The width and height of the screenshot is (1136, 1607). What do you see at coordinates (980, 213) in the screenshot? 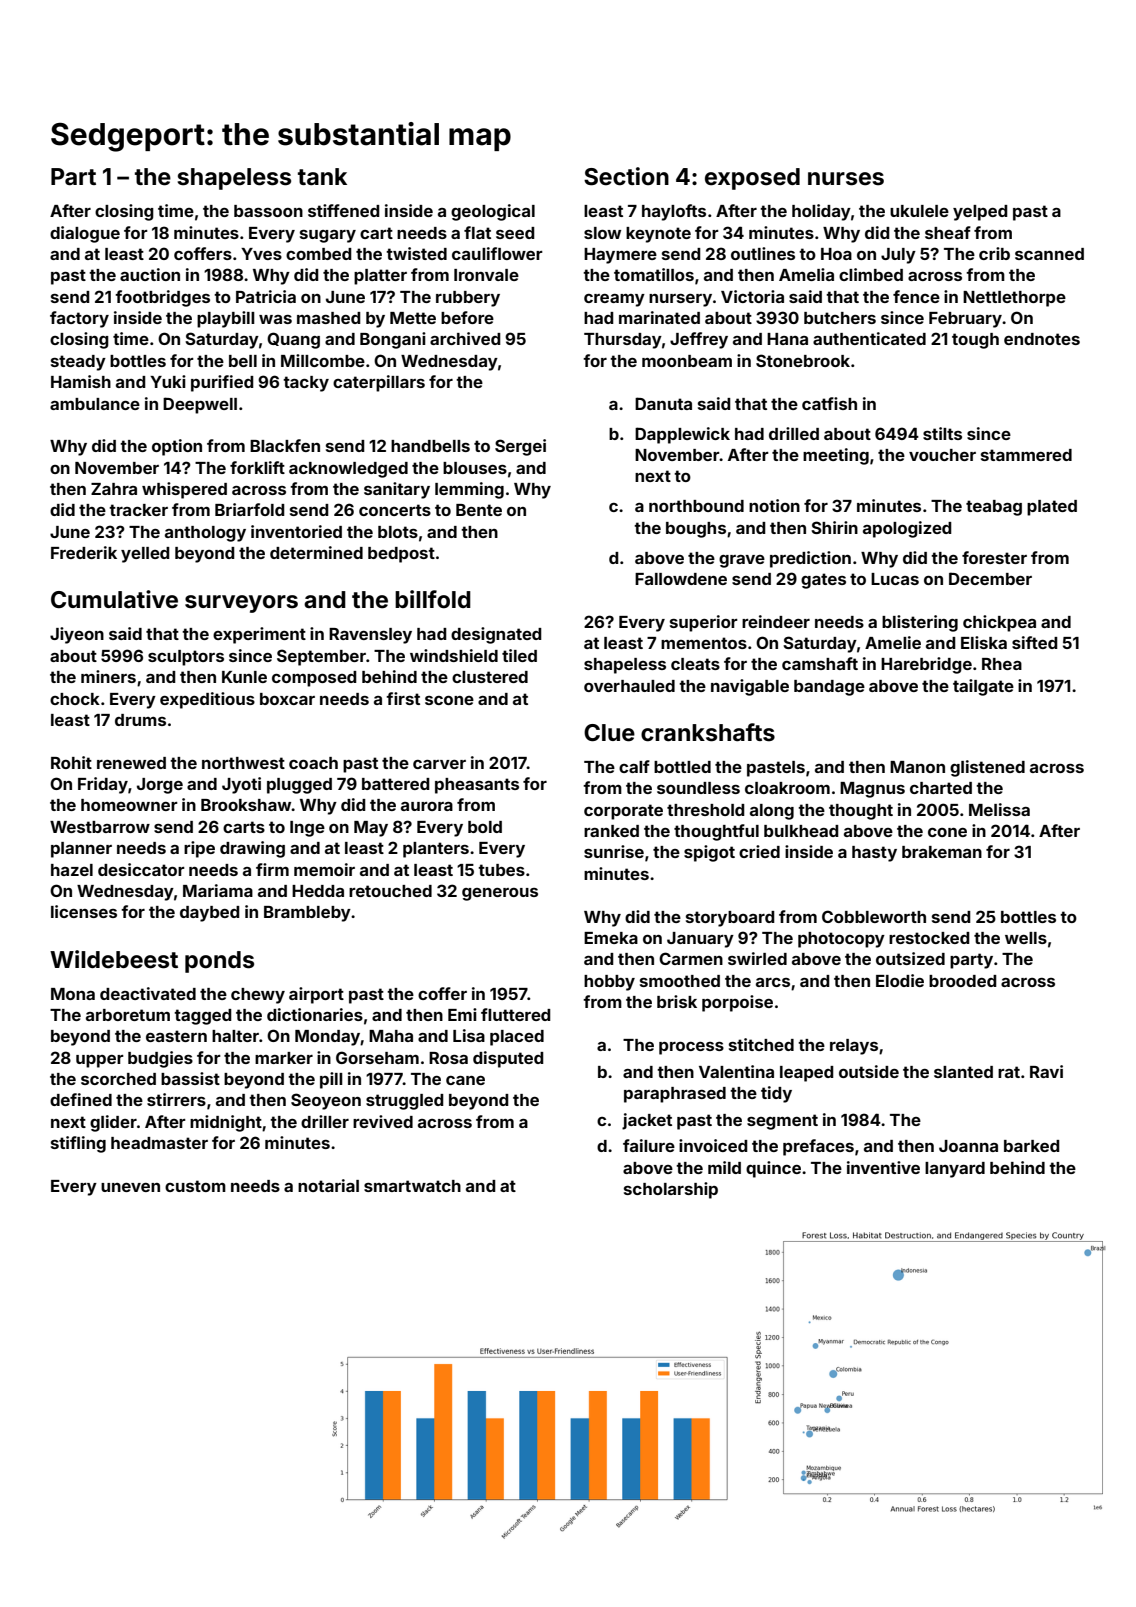
I see `yelped` at bounding box center [980, 213].
